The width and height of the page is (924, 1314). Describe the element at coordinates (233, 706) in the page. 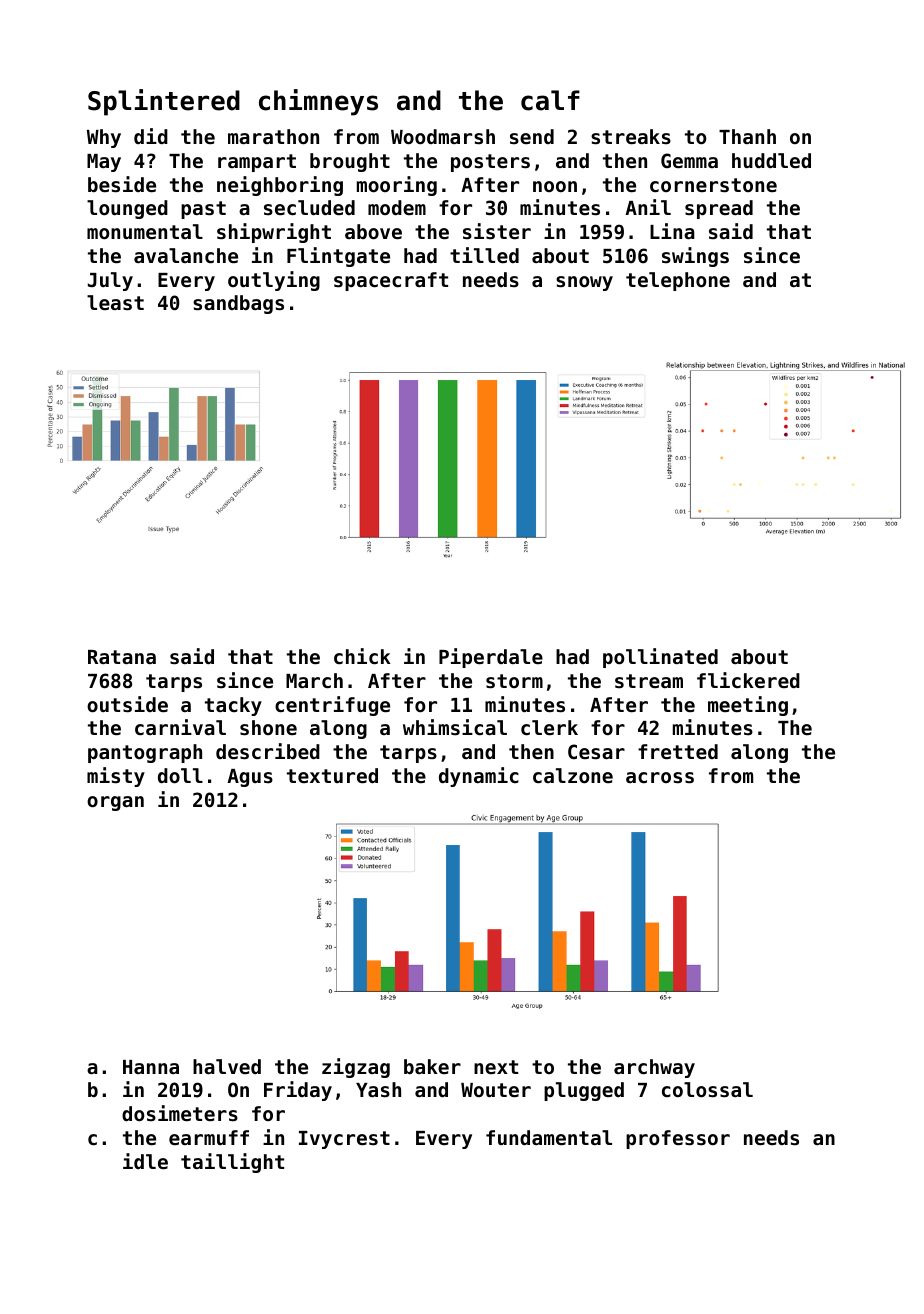

I see `tacky` at that location.
